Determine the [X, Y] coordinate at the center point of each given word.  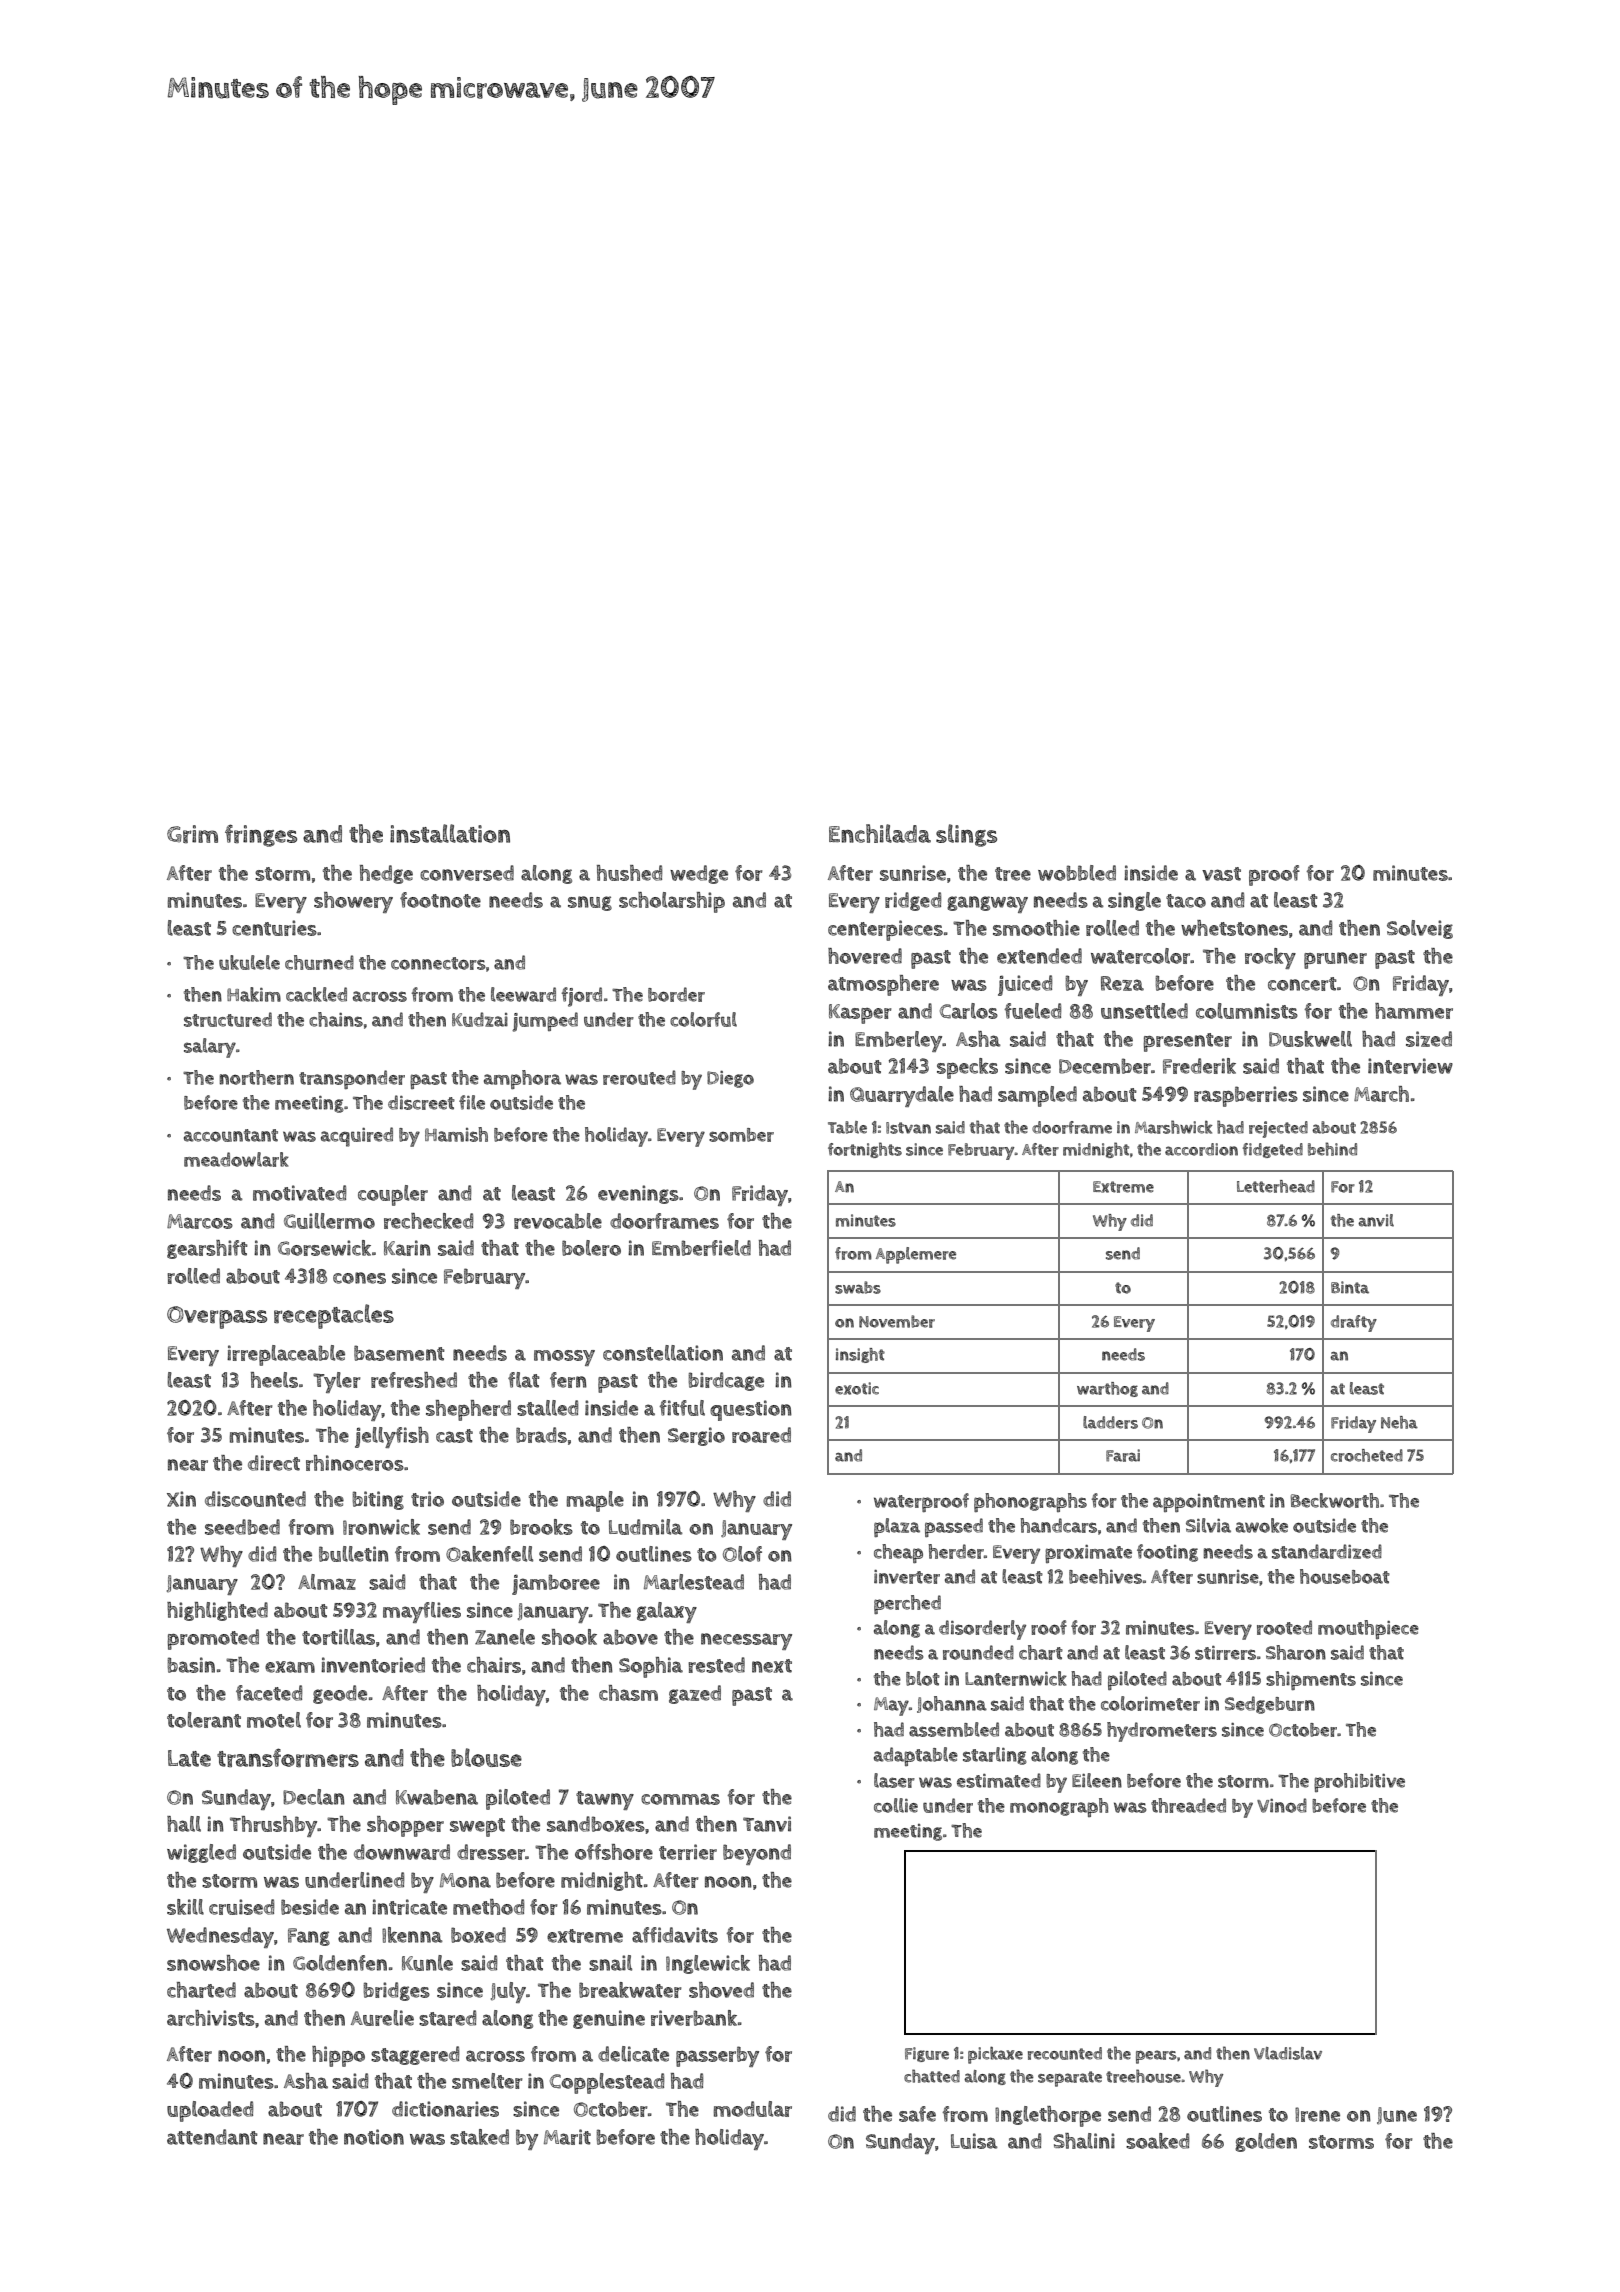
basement [399, 1353]
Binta [1350, 1287]
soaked [1157, 2141]
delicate [633, 2054]
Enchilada [880, 833]
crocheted [1367, 1455]
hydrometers [1162, 1732]
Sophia [651, 1667]
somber [741, 1135]
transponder [352, 1079]
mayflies [422, 1612]
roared [761, 1435]
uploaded [210, 2111]
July [508, 1992]
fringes [261, 835]
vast [1221, 874]
